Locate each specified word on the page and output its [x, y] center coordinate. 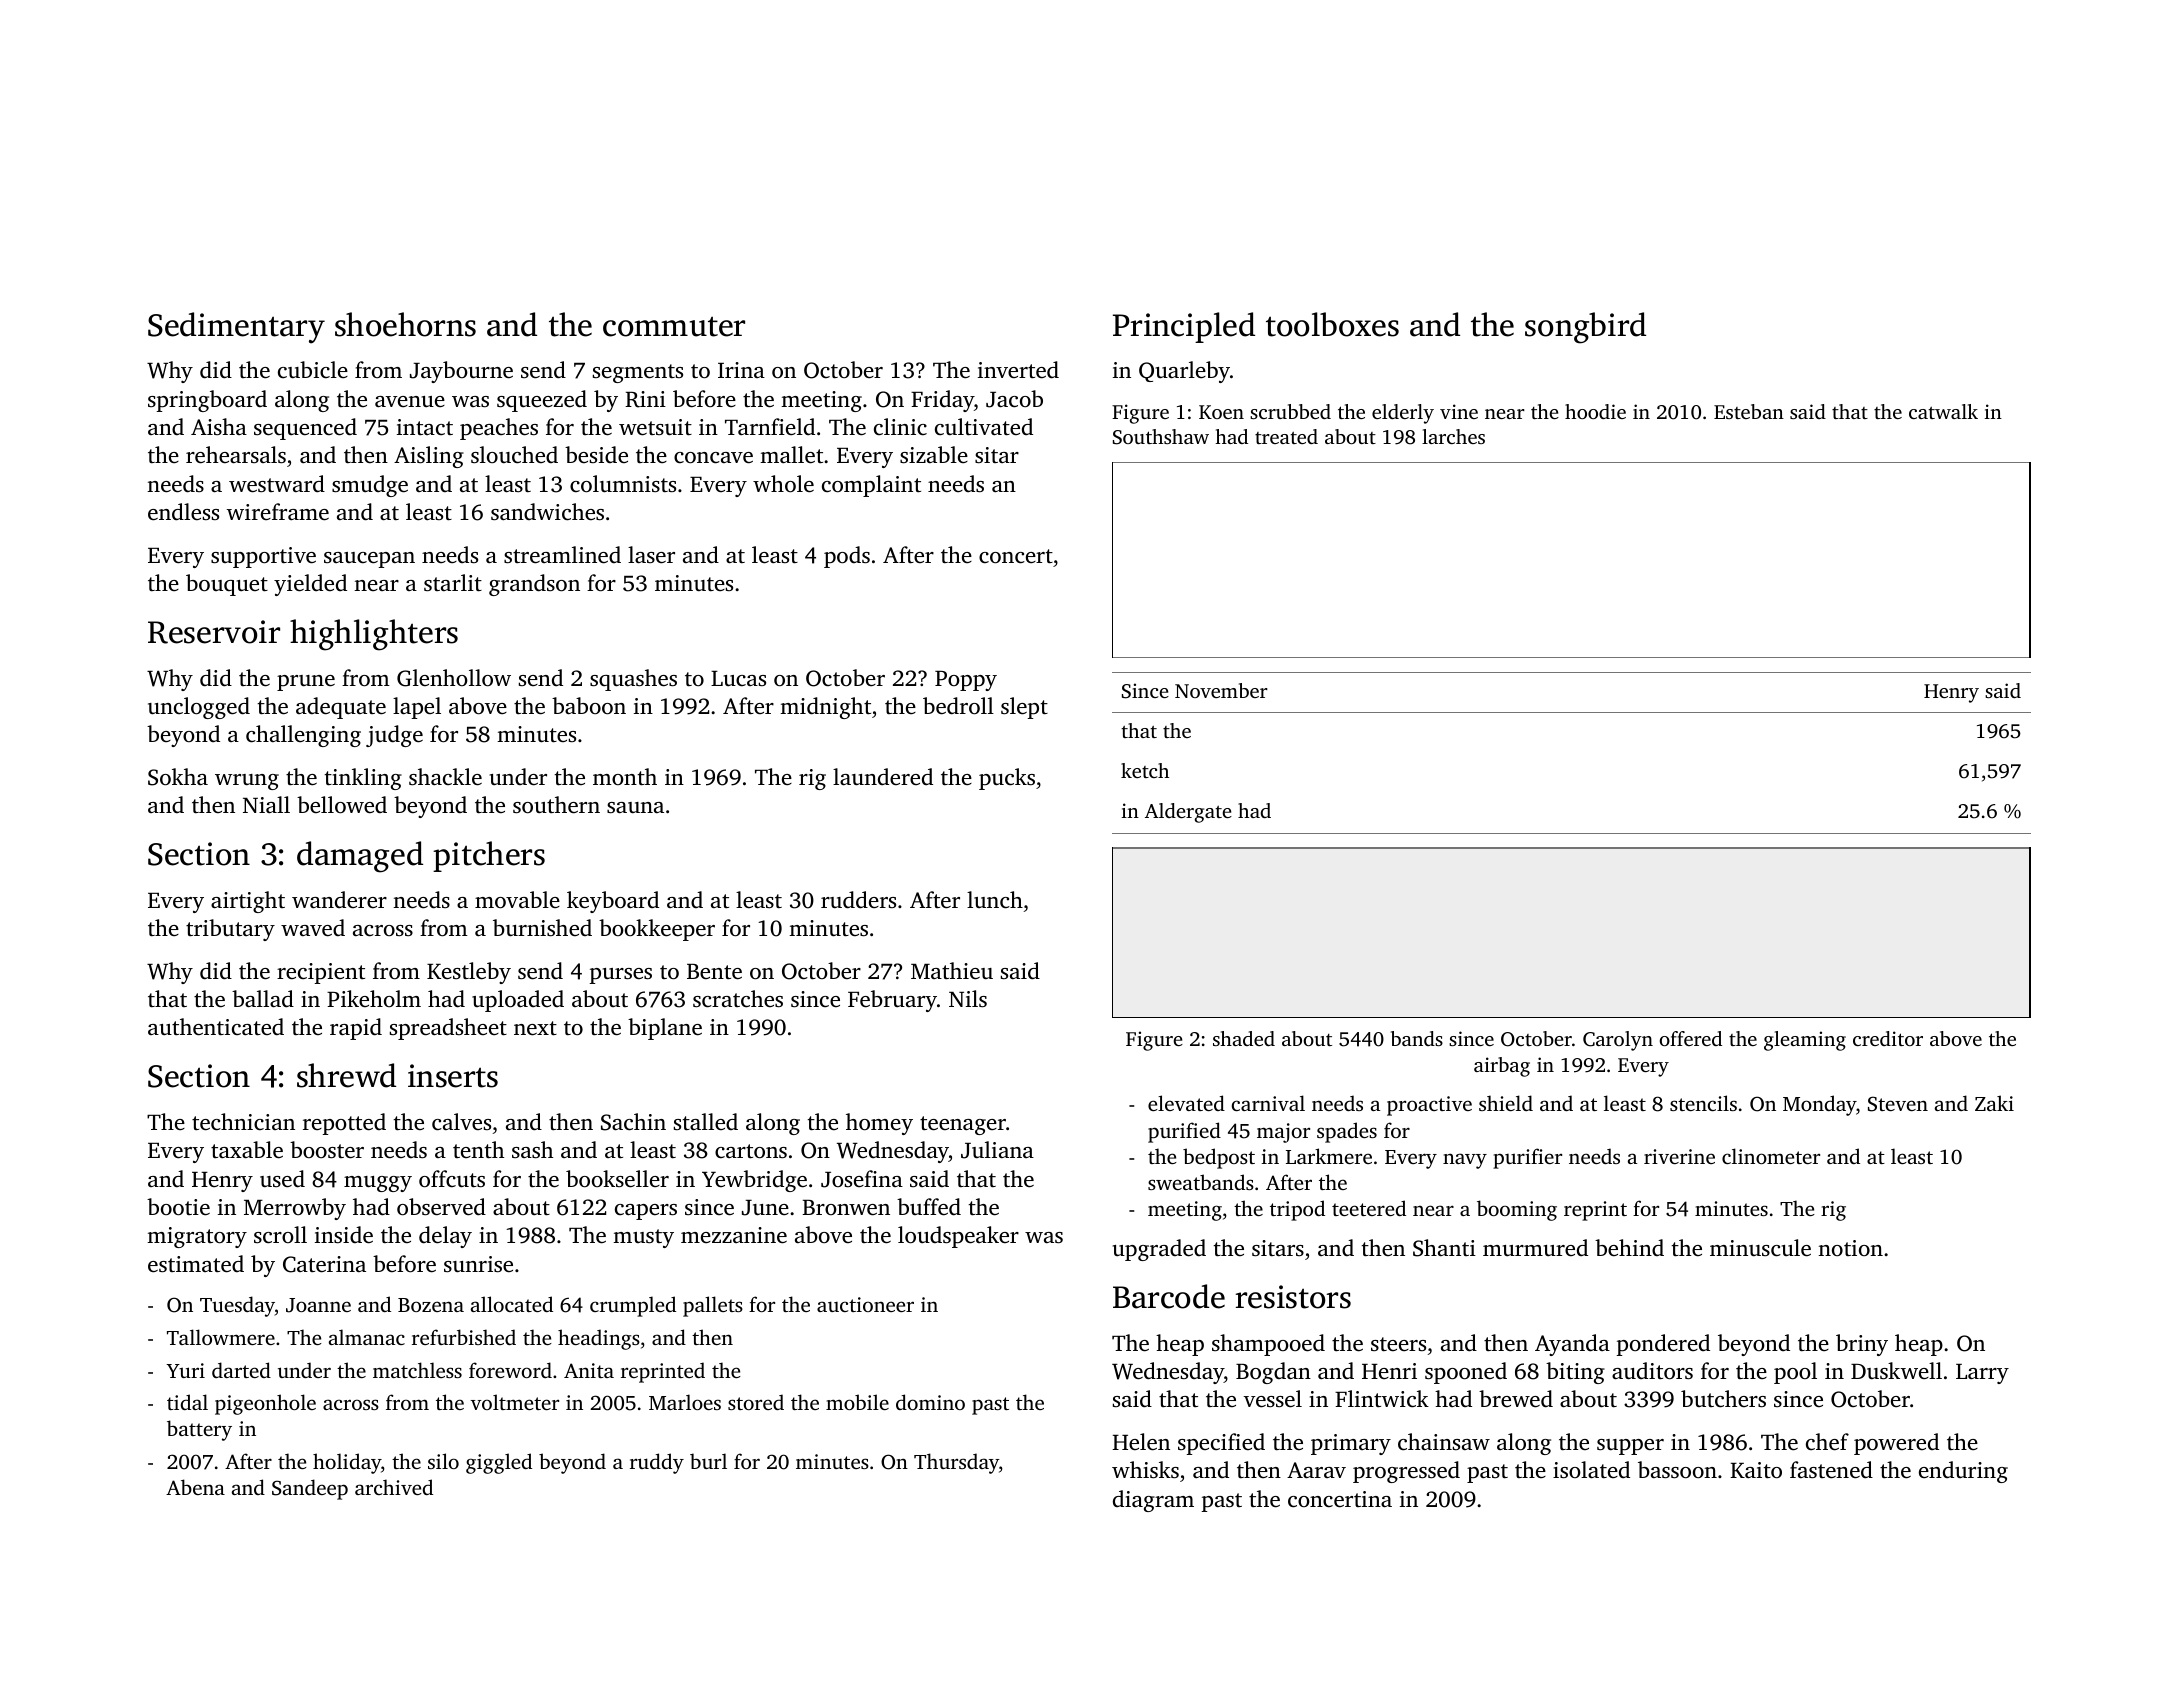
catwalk [1943, 411]
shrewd [346, 1075]
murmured [1535, 1247]
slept [1024, 708]
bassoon [1677, 1469]
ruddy [657, 1463]
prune [306, 683]
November [1221, 690]
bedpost [1219, 1158]
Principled [1184, 327]
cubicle [313, 369]
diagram [1153, 1501]
